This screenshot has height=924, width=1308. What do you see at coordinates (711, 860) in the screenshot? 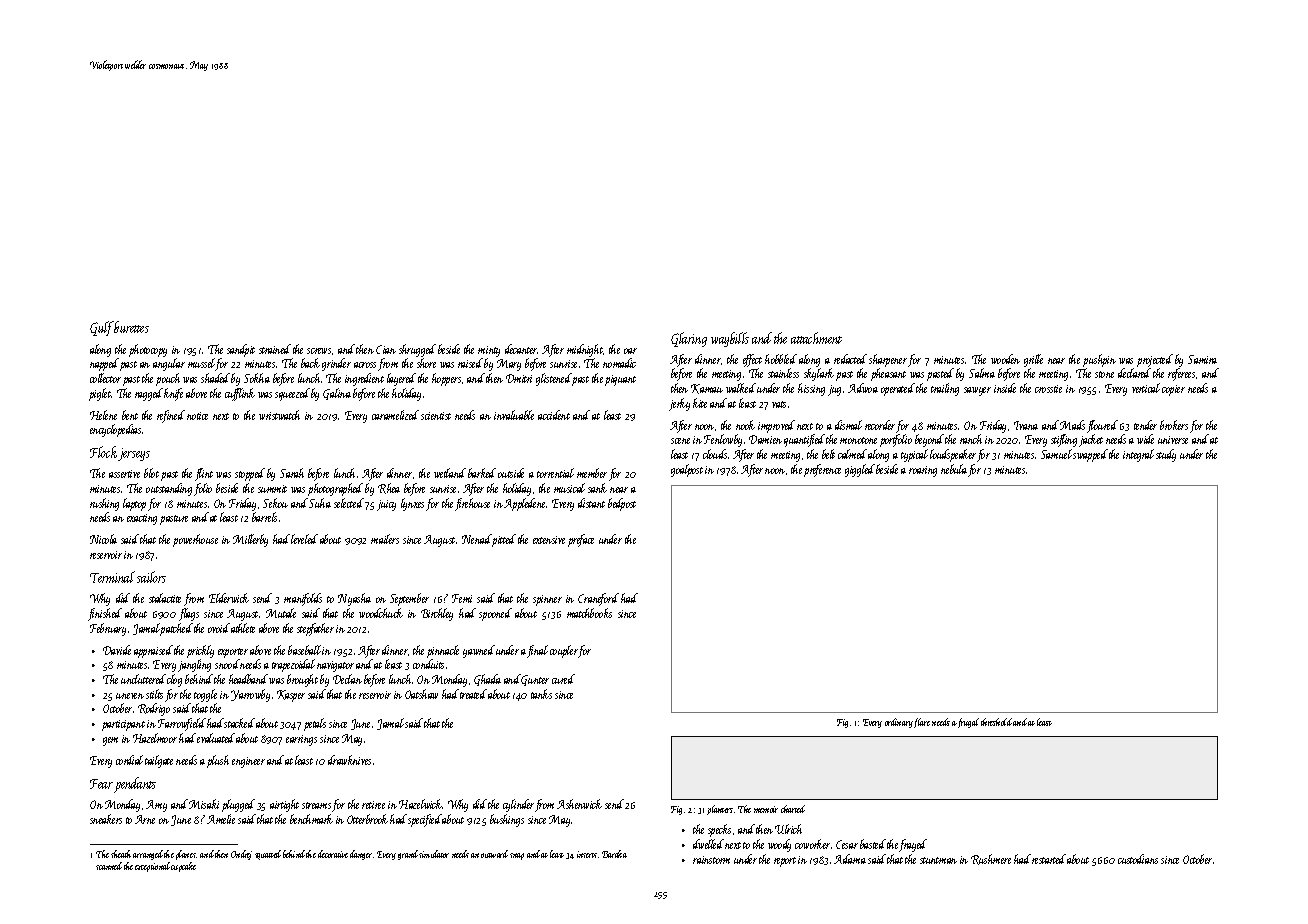
I see `rainstorm` at bounding box center [711, 860].
